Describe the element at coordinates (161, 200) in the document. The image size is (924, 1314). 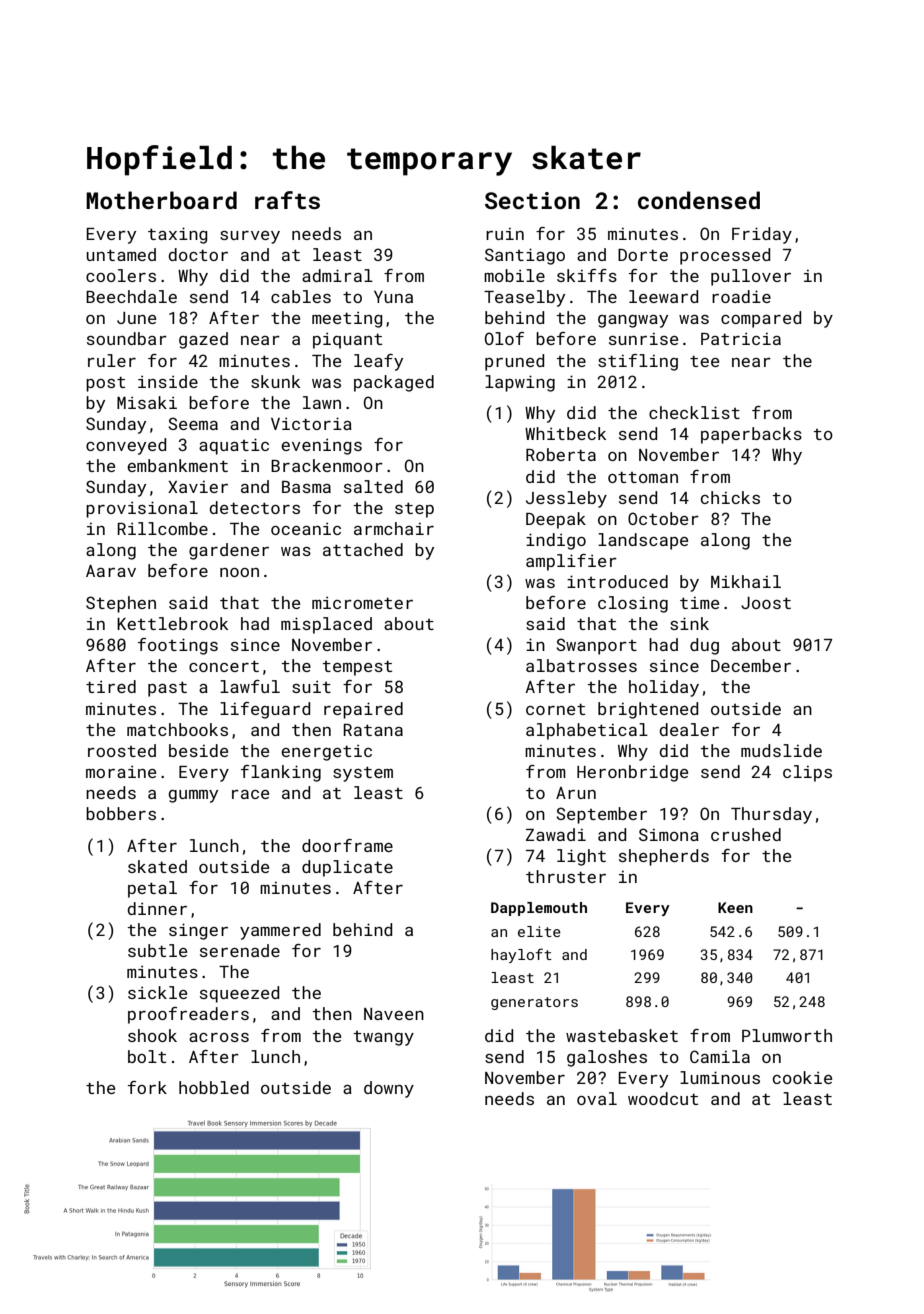
I see `Motherboard` at that location.
